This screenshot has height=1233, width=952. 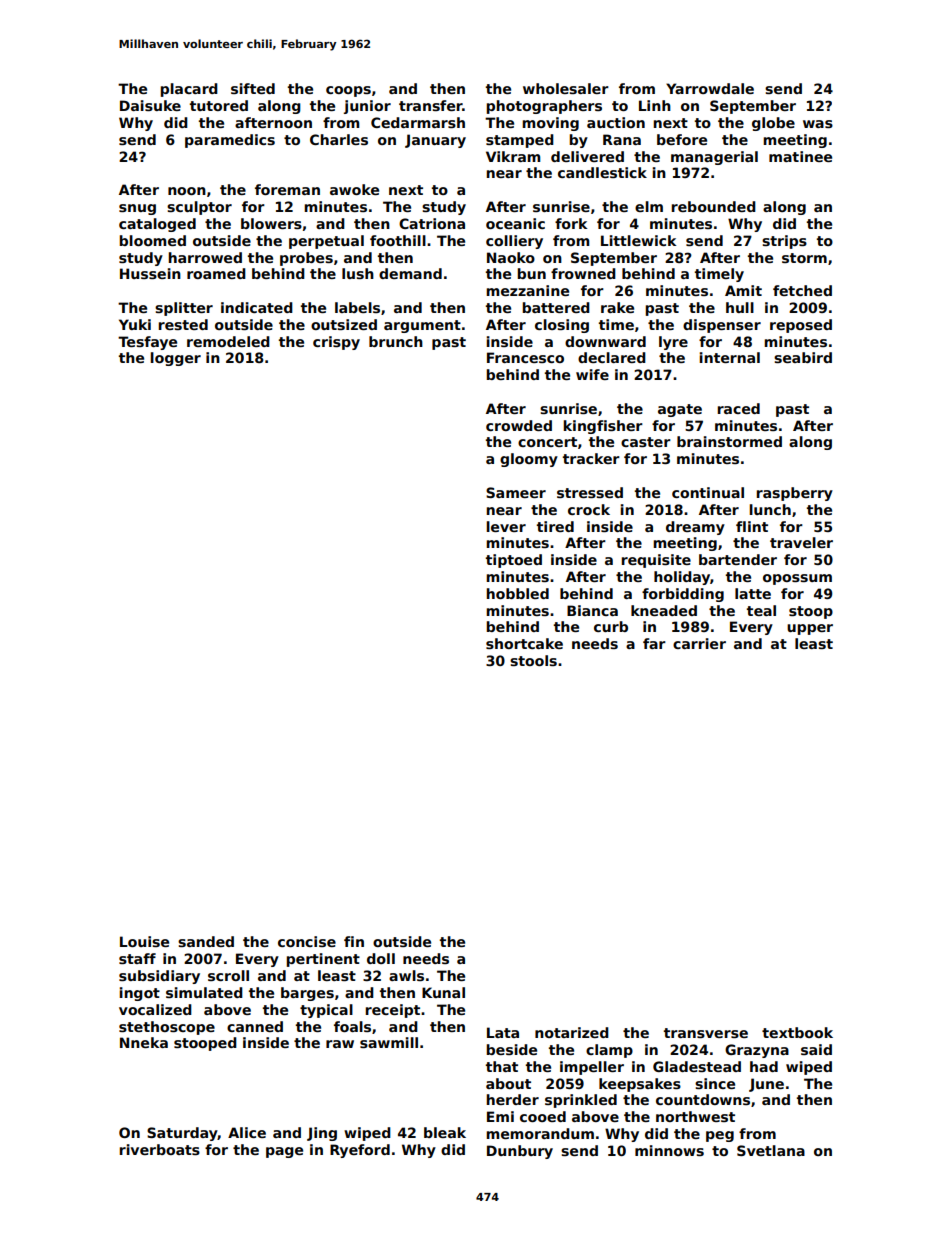 I want to click on riverboats, so click(x=159, y=1149).
